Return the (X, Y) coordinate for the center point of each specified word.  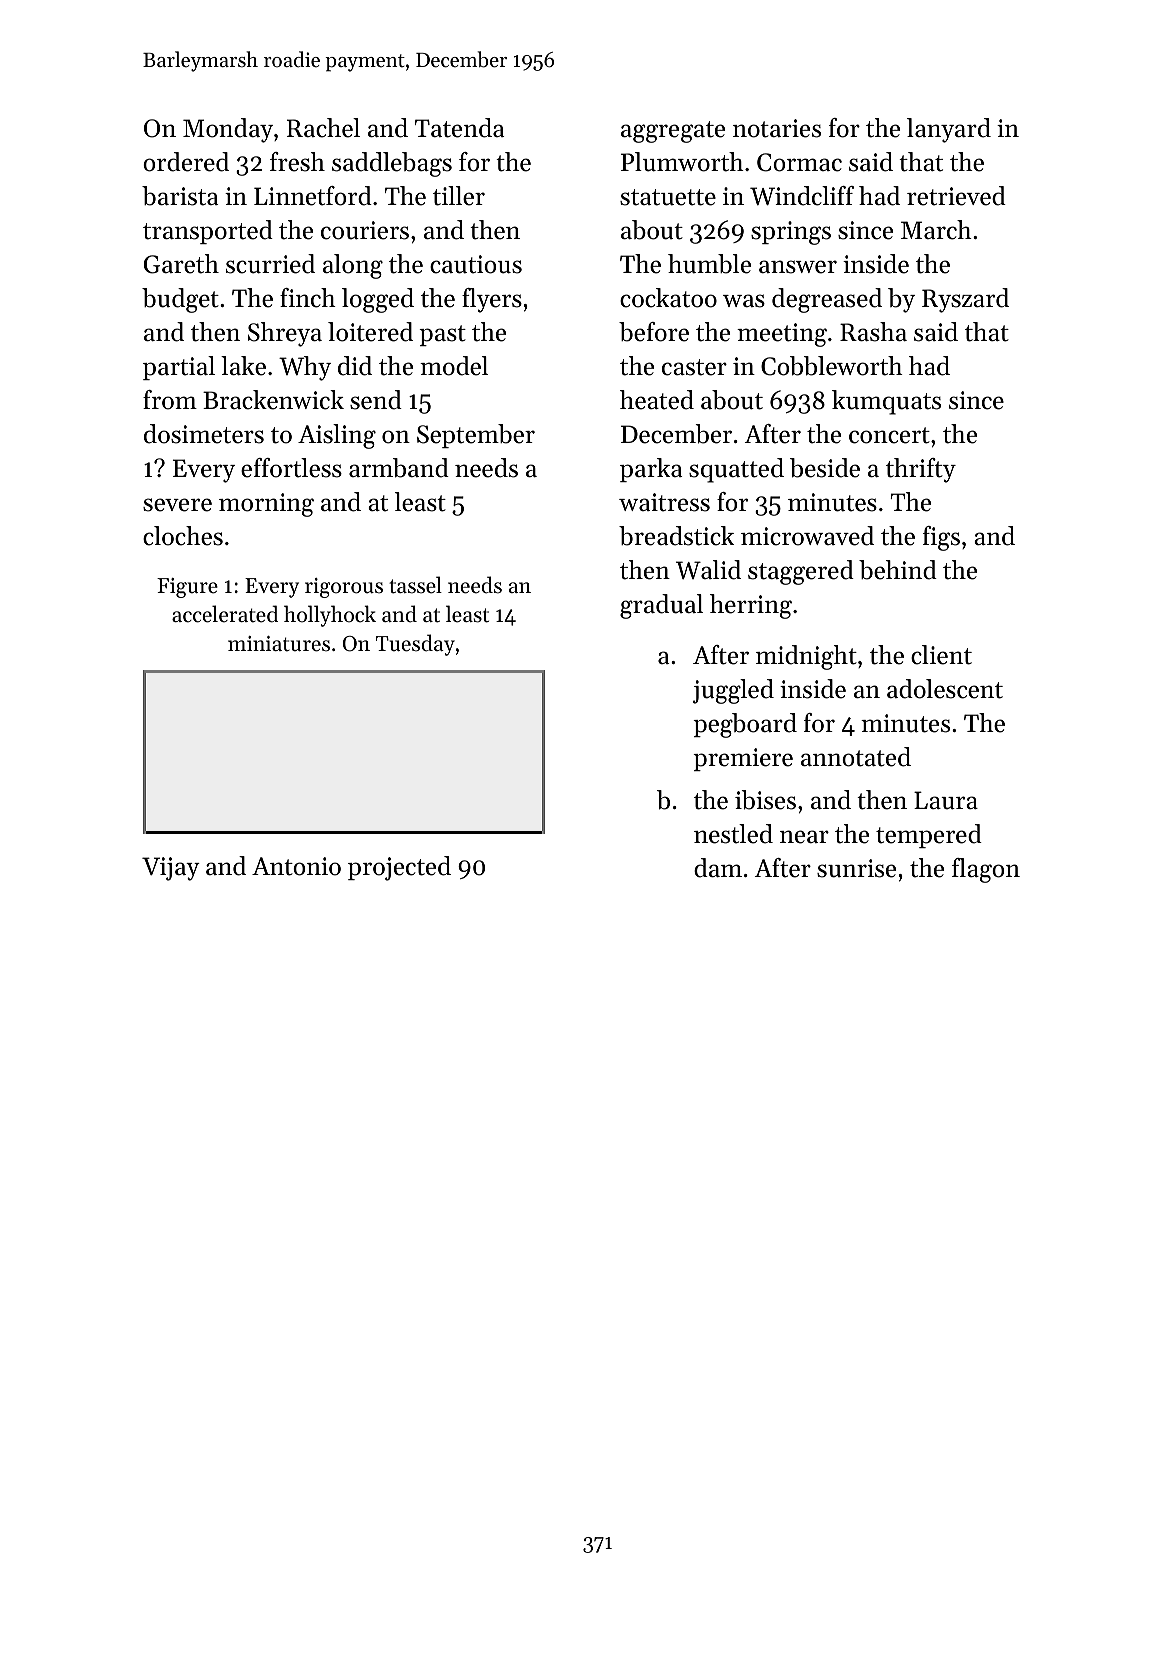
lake (243, 366)
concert (889, 435)
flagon (986, 870)
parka (651, 470)
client (941, 655)
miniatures (279, 644)
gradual (661, 606)
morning (266, 505)
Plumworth (682, 162)
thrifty (921, 470)
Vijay (171, 869)
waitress (664, 502)
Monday (228, 130)
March (936, 230)
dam (718, 868)
